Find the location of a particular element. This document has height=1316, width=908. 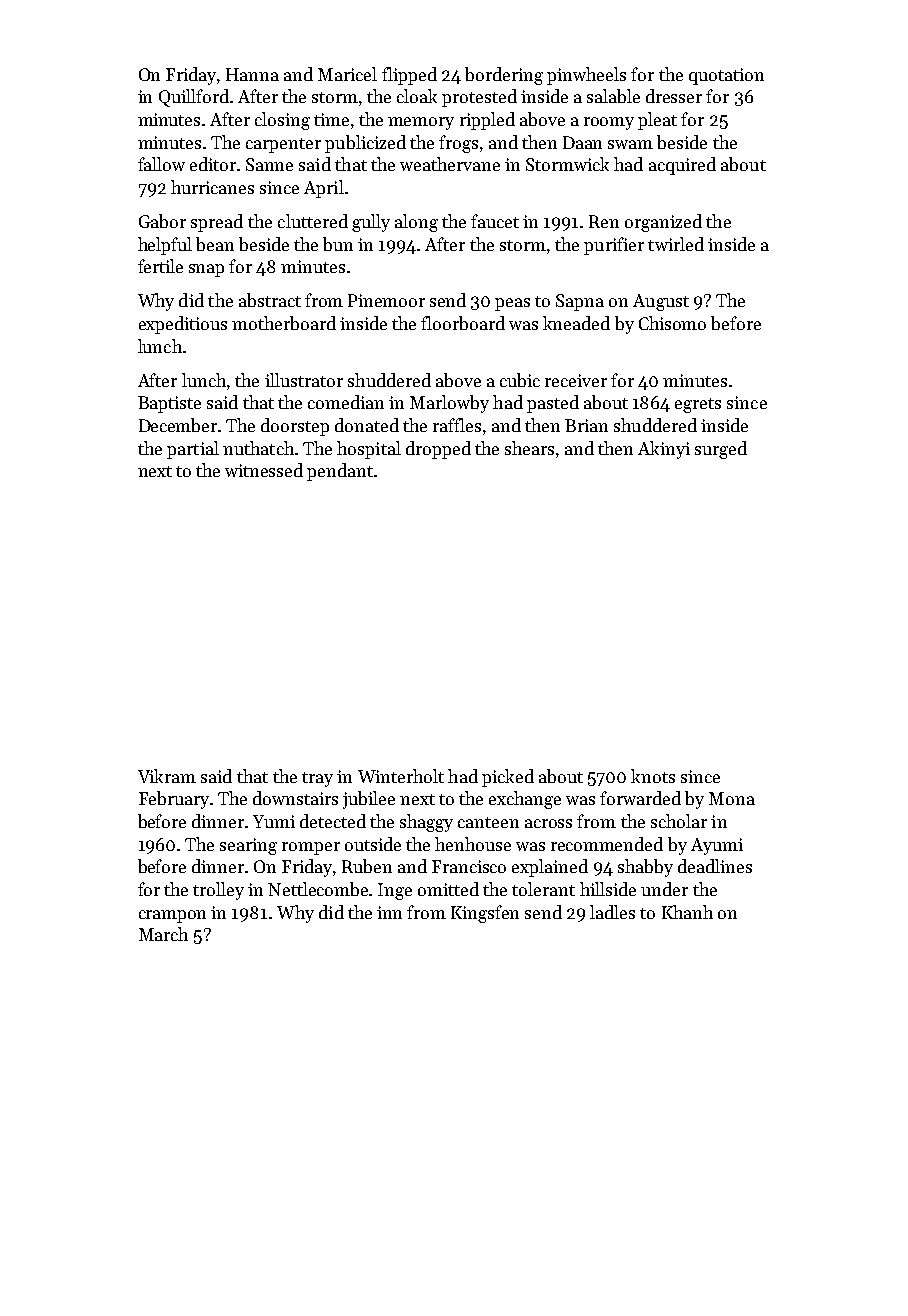

Pinemoor is located at coordinates (386, 300).
